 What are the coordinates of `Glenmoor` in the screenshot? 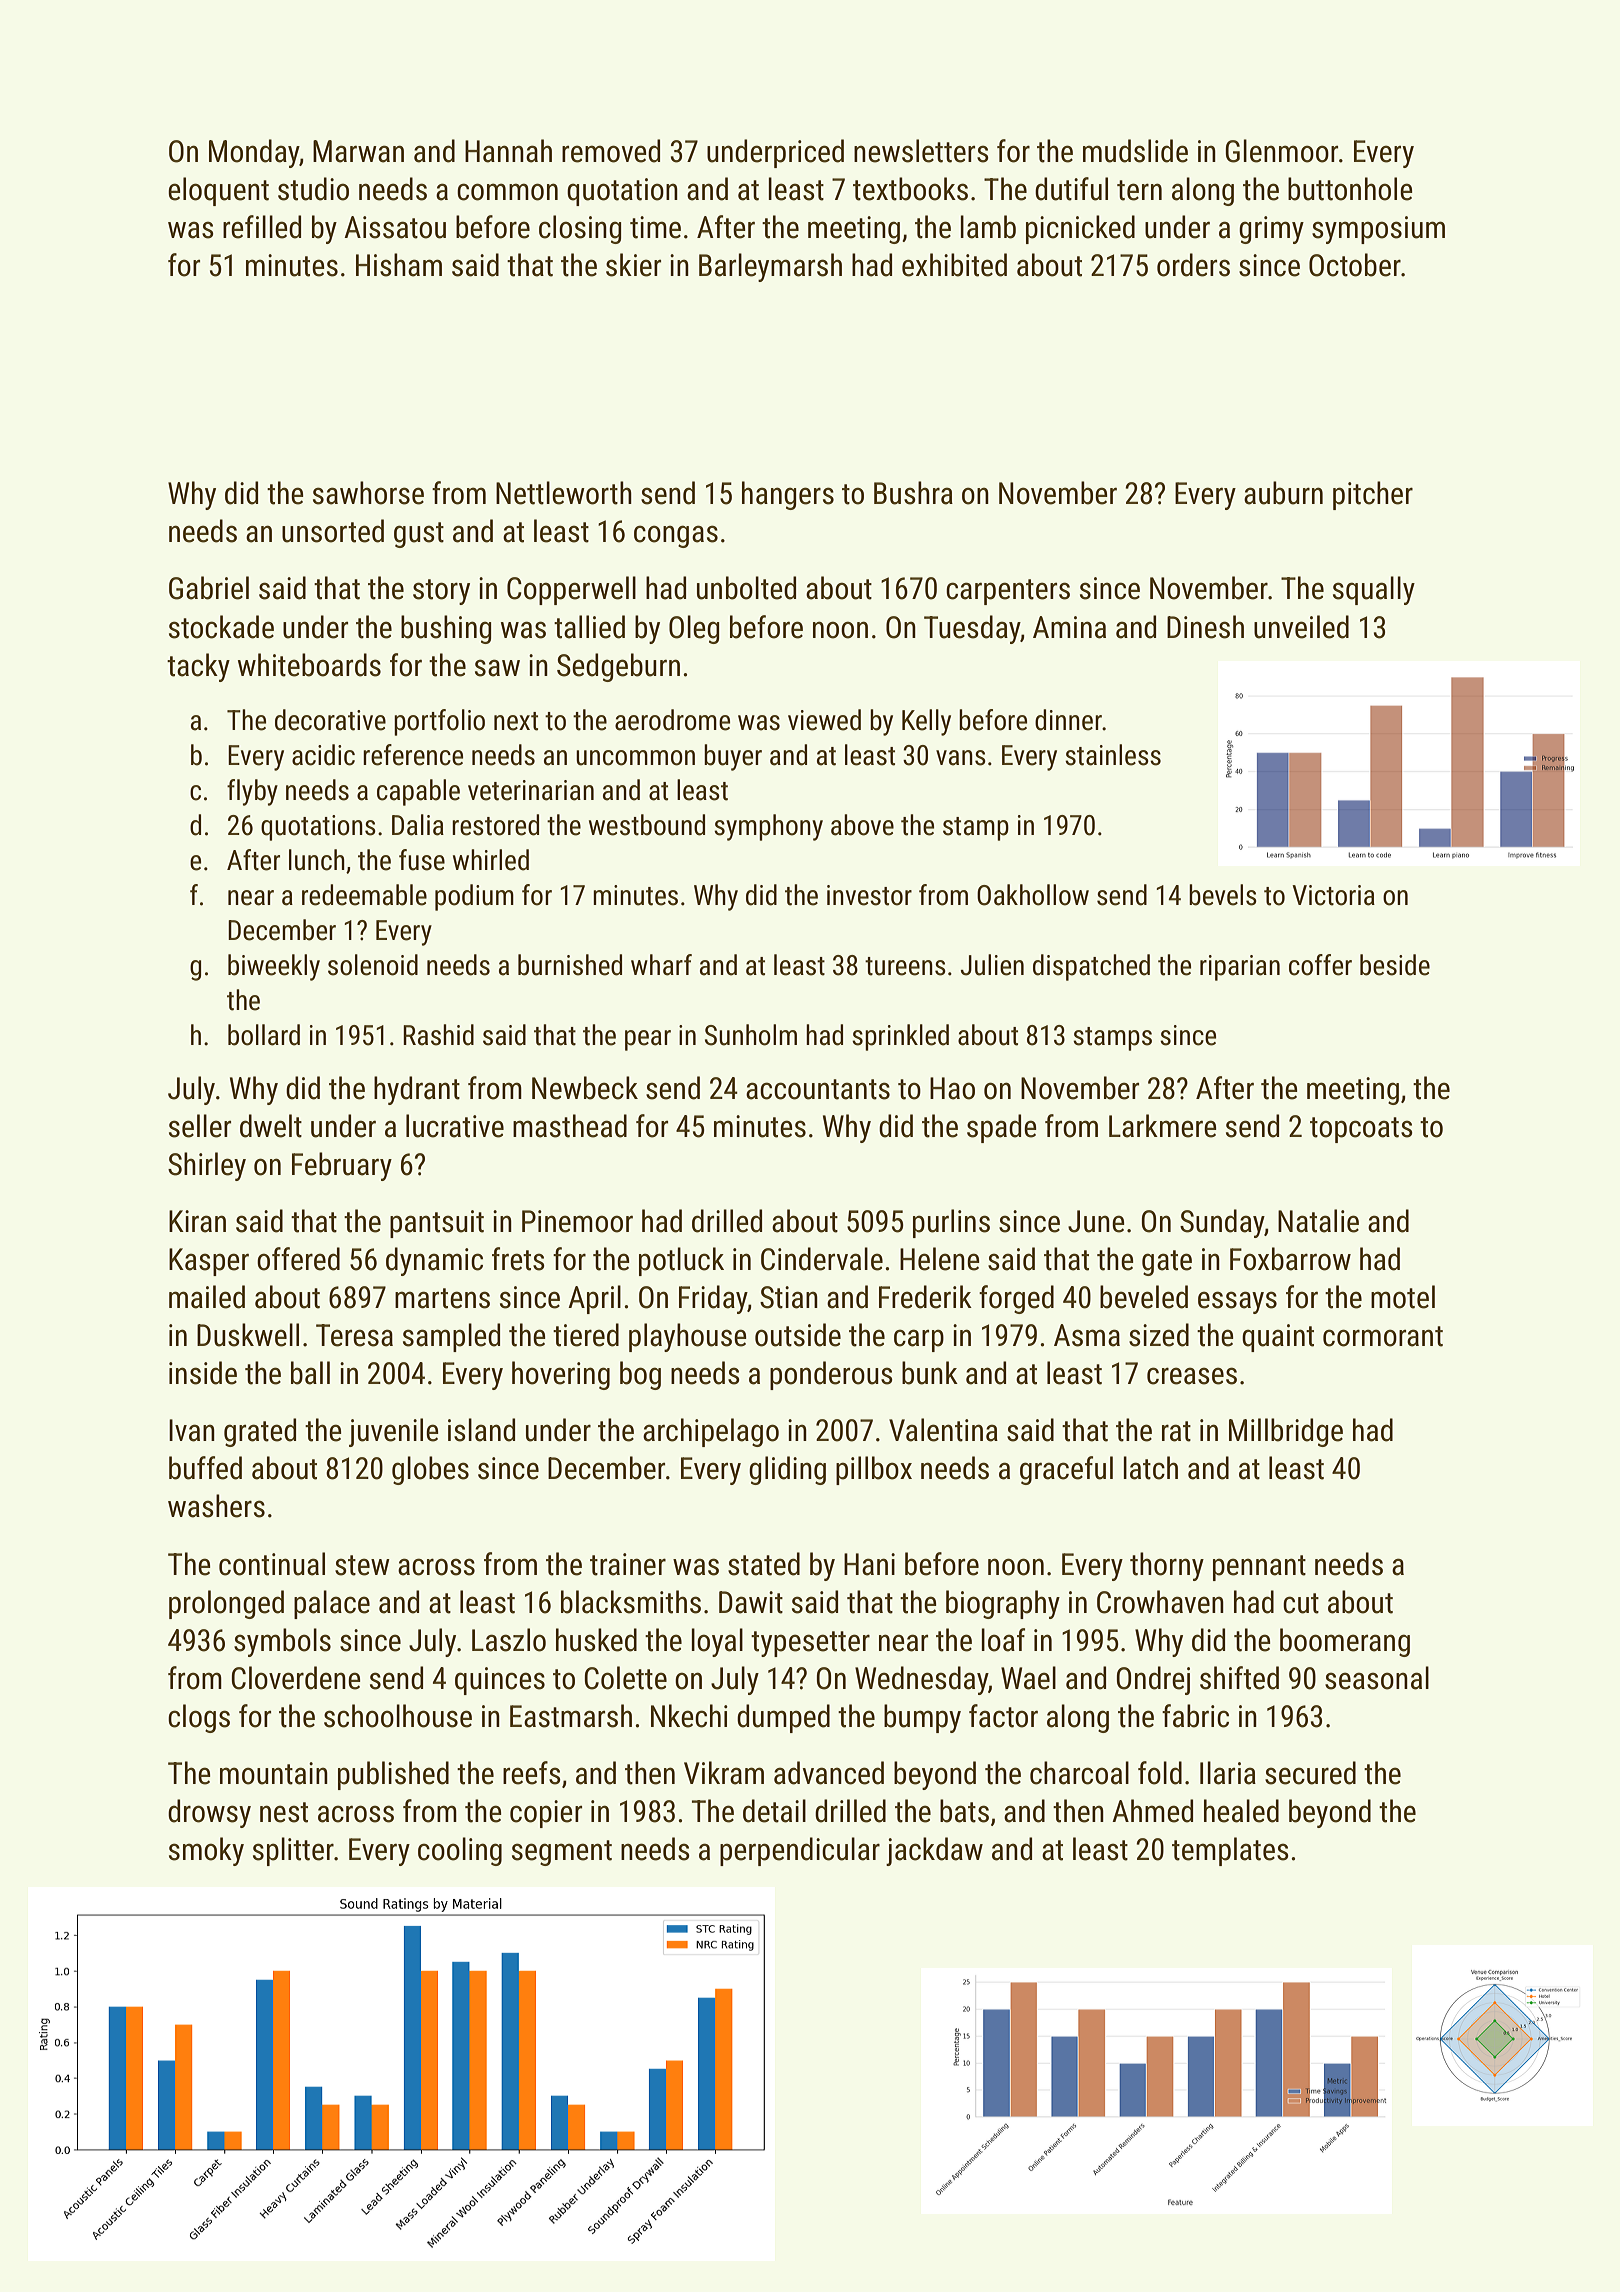 It's located at (1282, 151).
